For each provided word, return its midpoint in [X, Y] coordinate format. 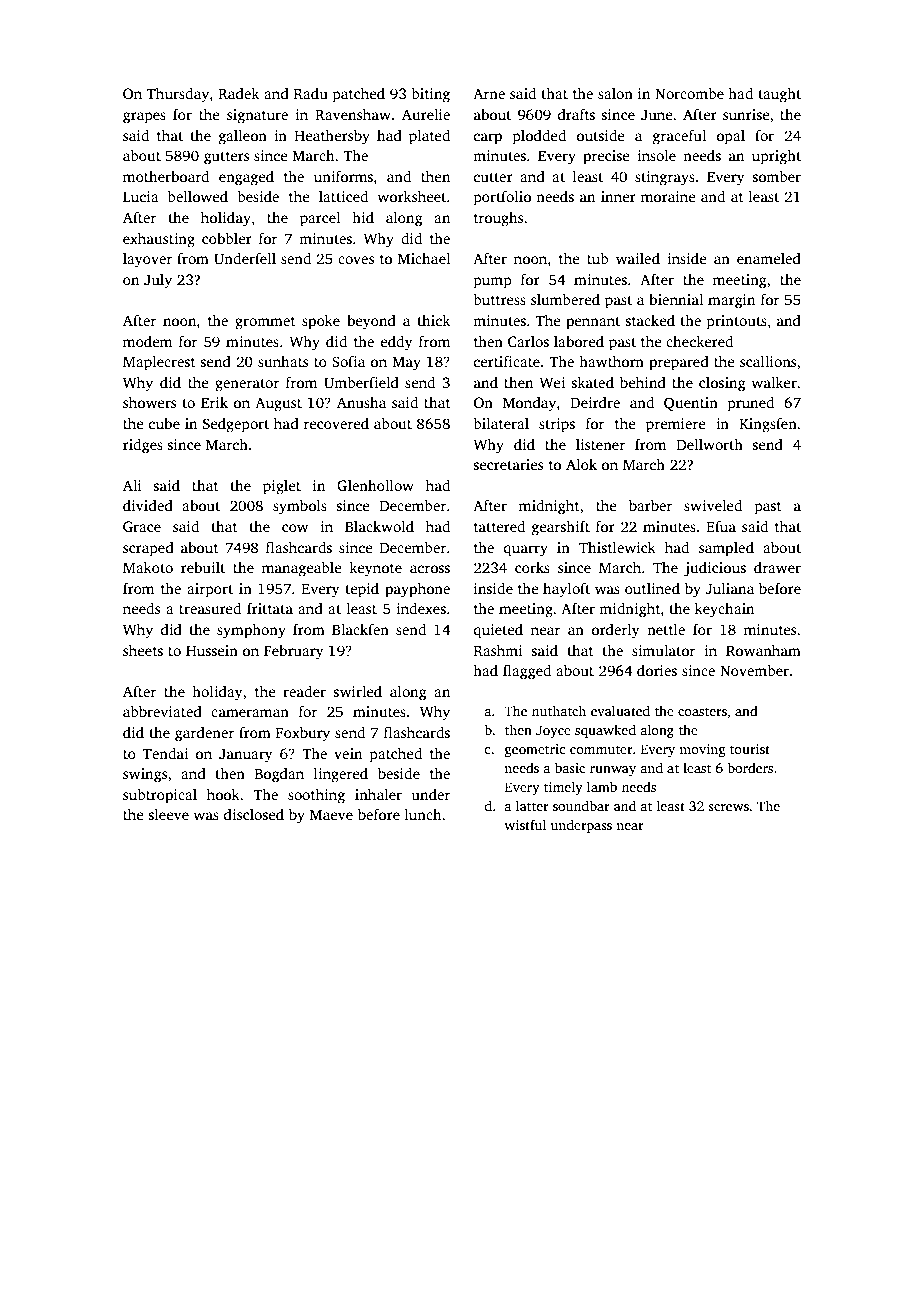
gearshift [561, 528]
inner [618, 196]
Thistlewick [617, 547]
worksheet [412, 196]
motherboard [166, 176]
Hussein [212, 650]
